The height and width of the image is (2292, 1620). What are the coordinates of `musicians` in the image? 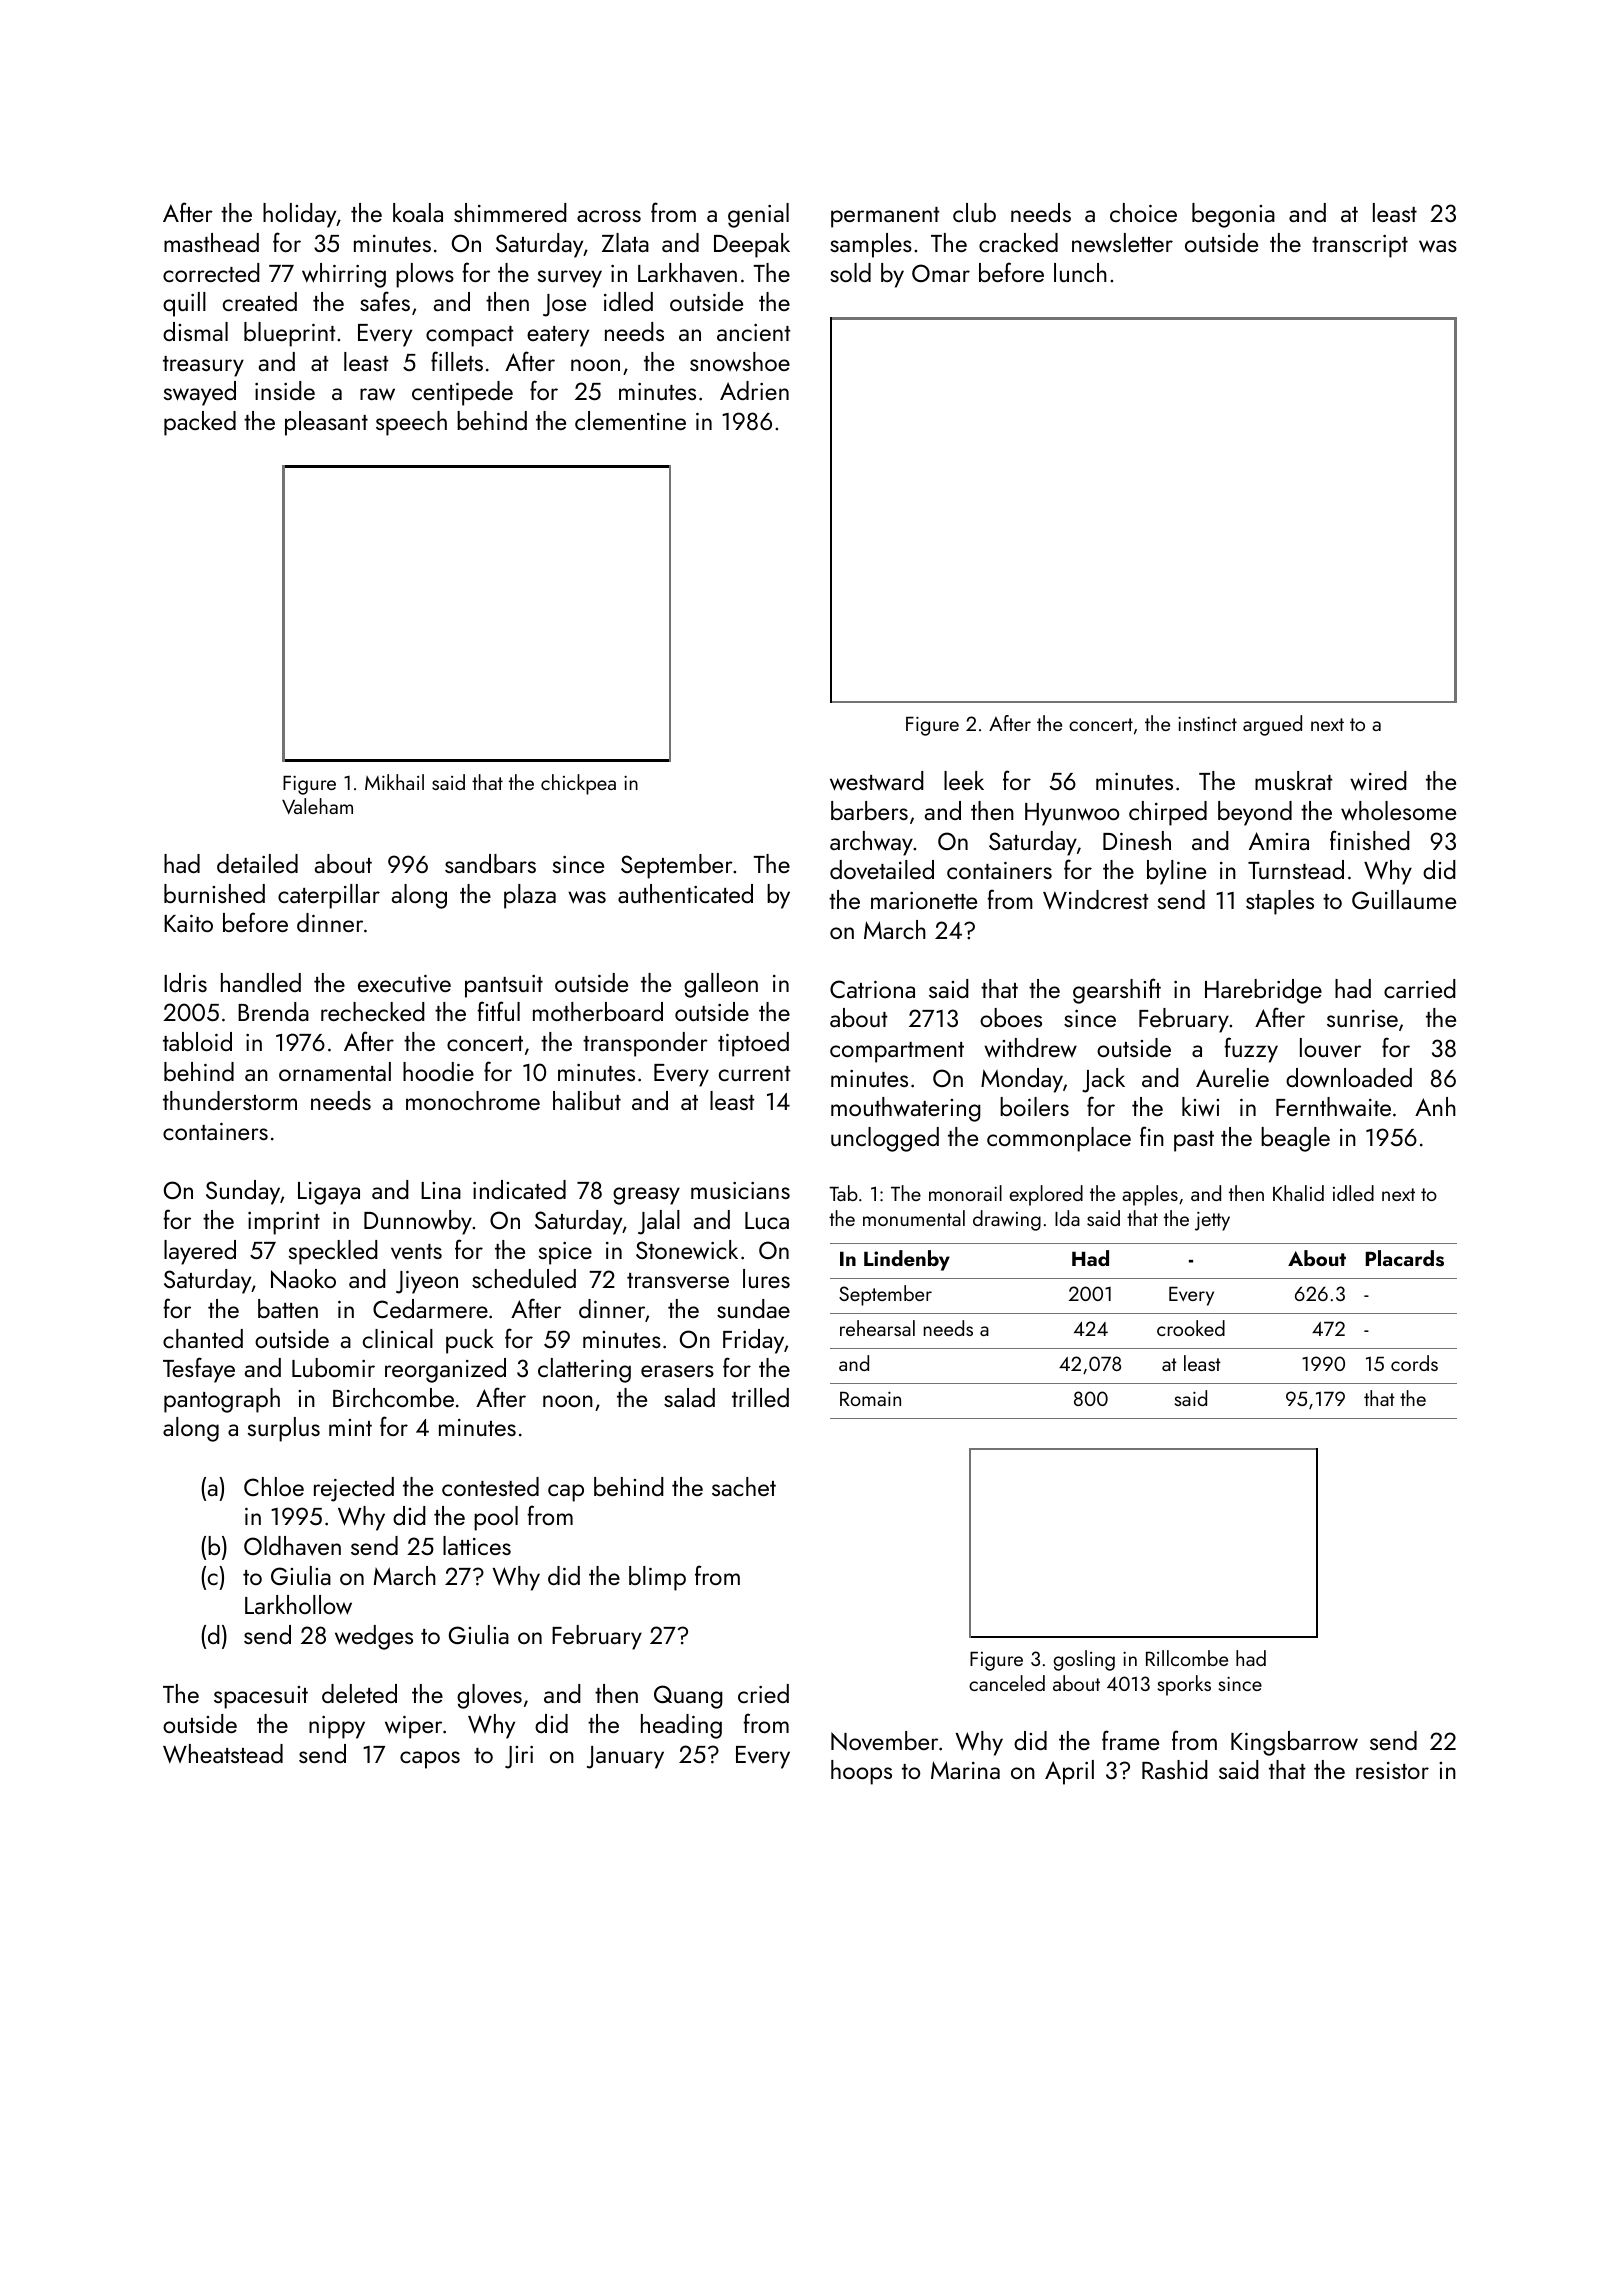 It's located at (740, 1190).
